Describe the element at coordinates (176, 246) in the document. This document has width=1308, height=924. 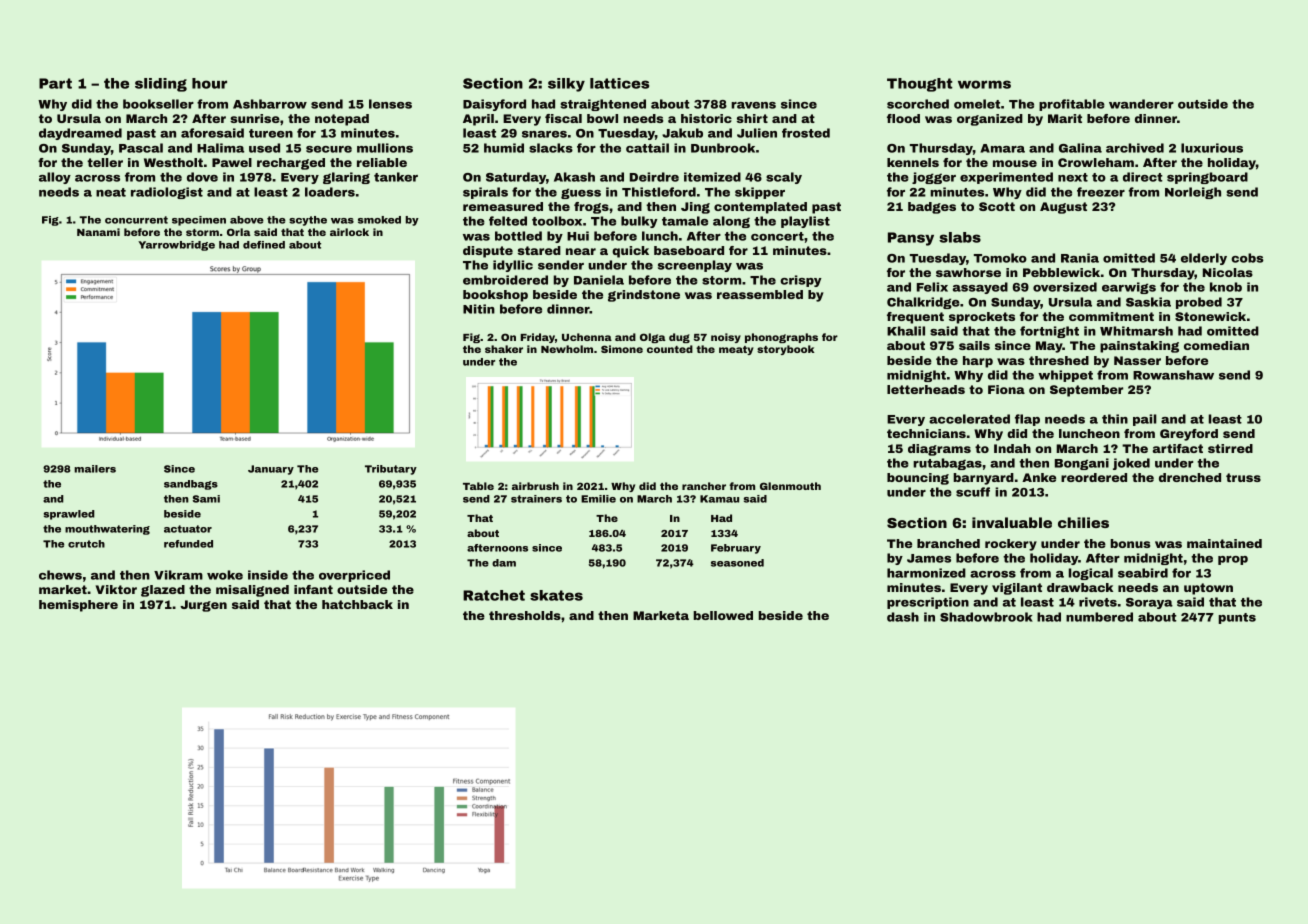
I see `Yarrowbridge` at that location.
